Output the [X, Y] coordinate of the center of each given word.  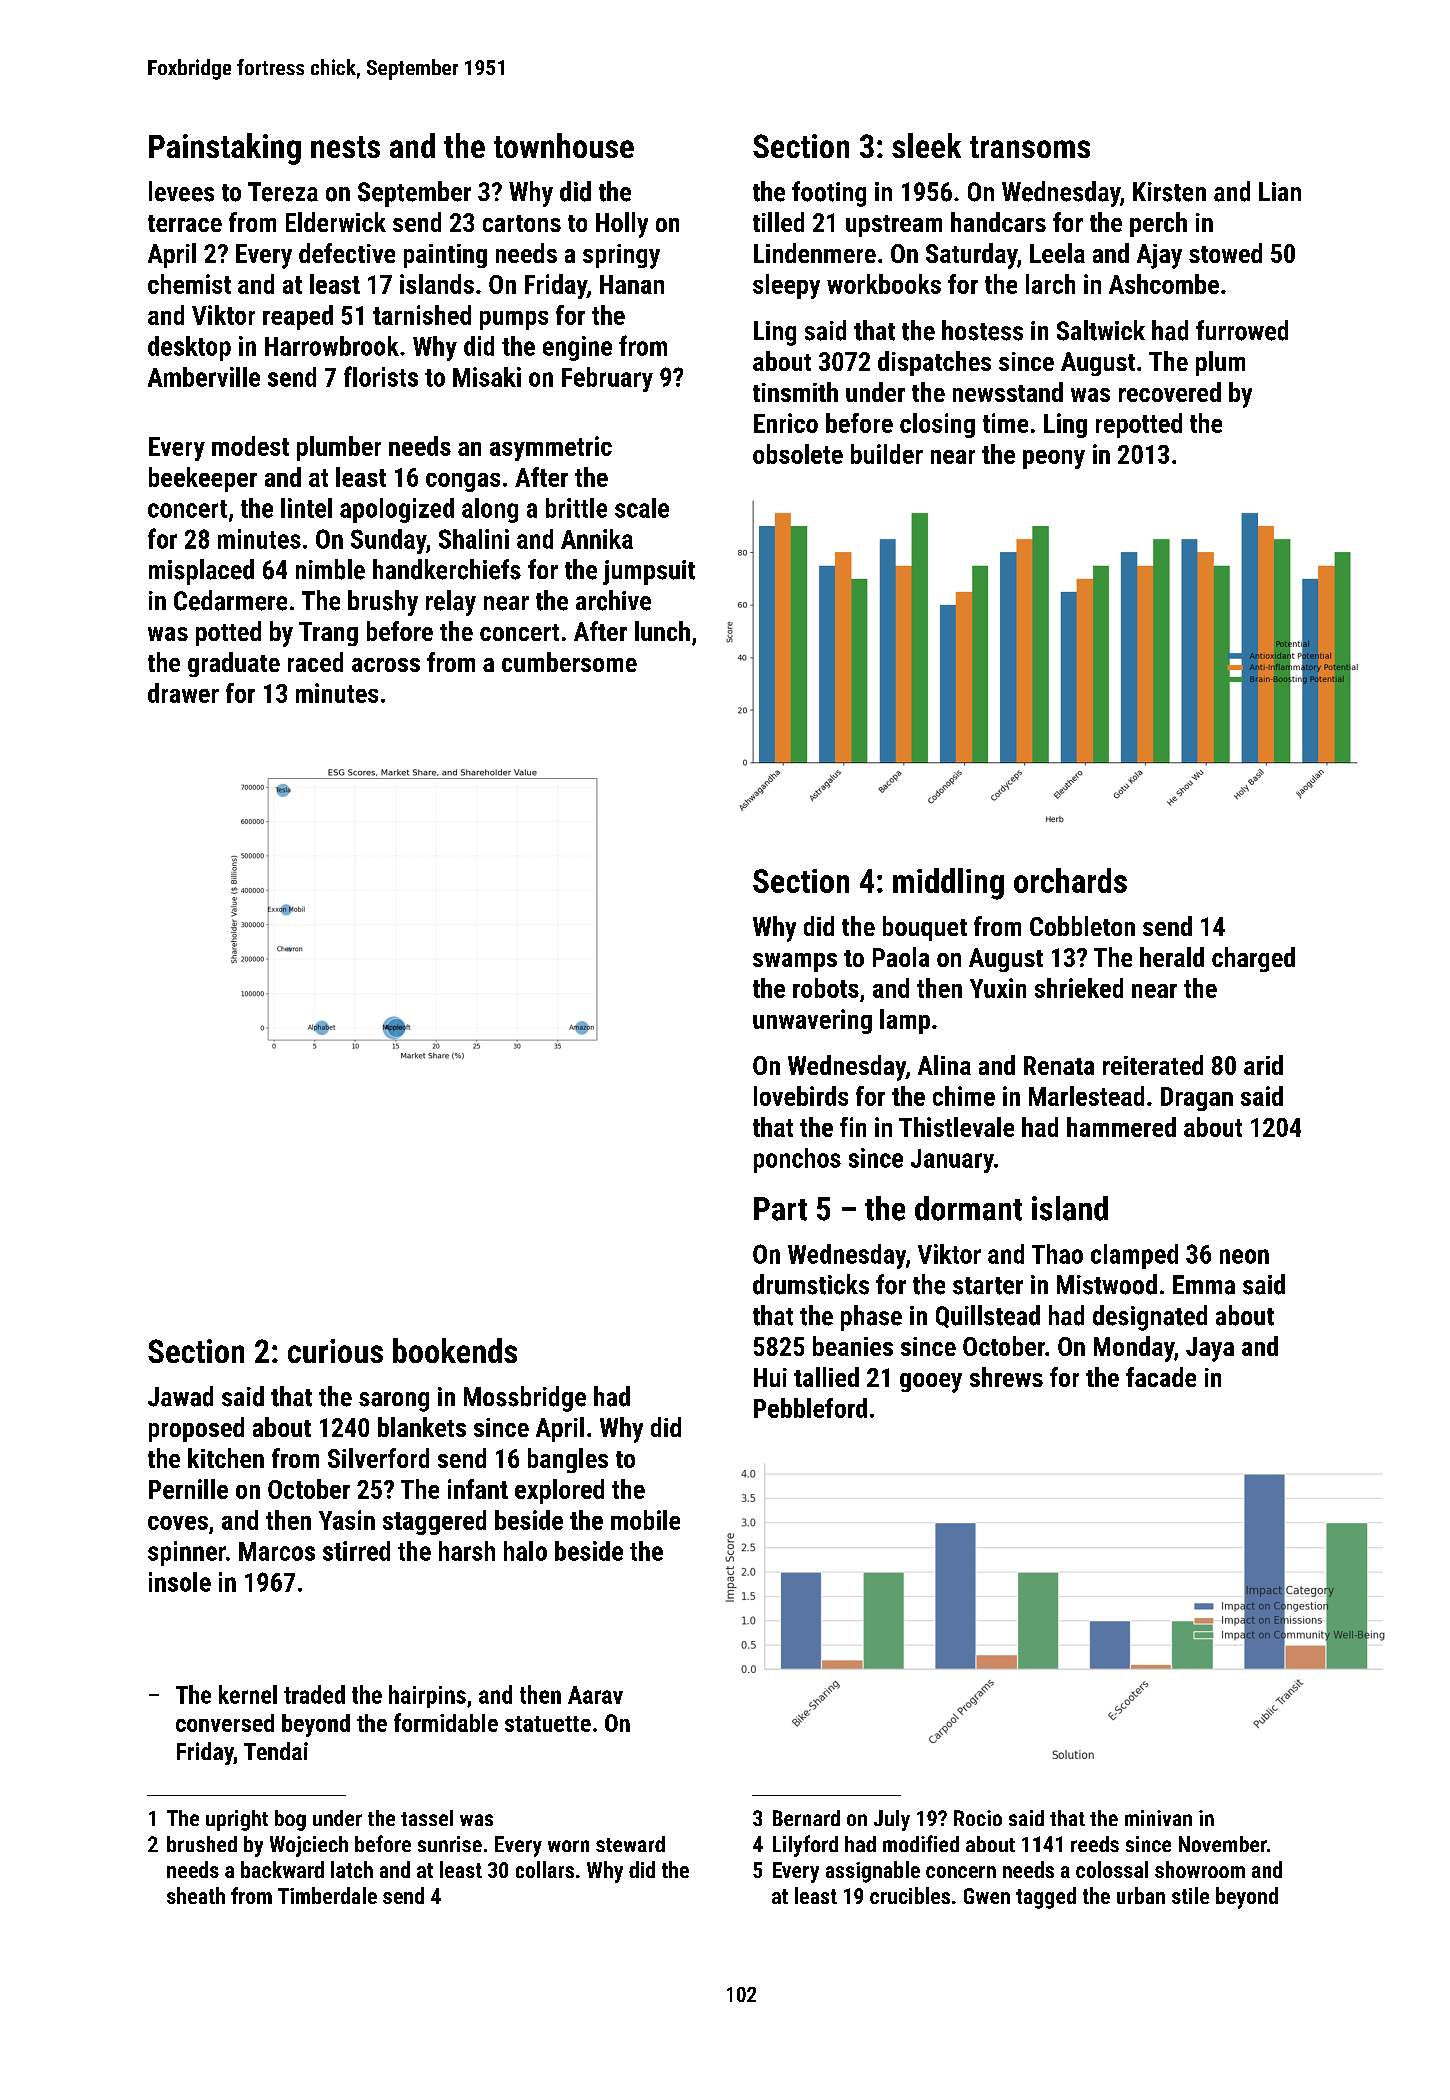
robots [826, 988]
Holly [622, 225]
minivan [1158, 1818]
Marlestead [1086, 1096]
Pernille [188, 1489]
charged [1253, 959]
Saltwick [1101, 330]
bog [290, 1820]
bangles [568, 1460]
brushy [383, 603]
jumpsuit [649, 572]
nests [345, 147]
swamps [795, 962]
